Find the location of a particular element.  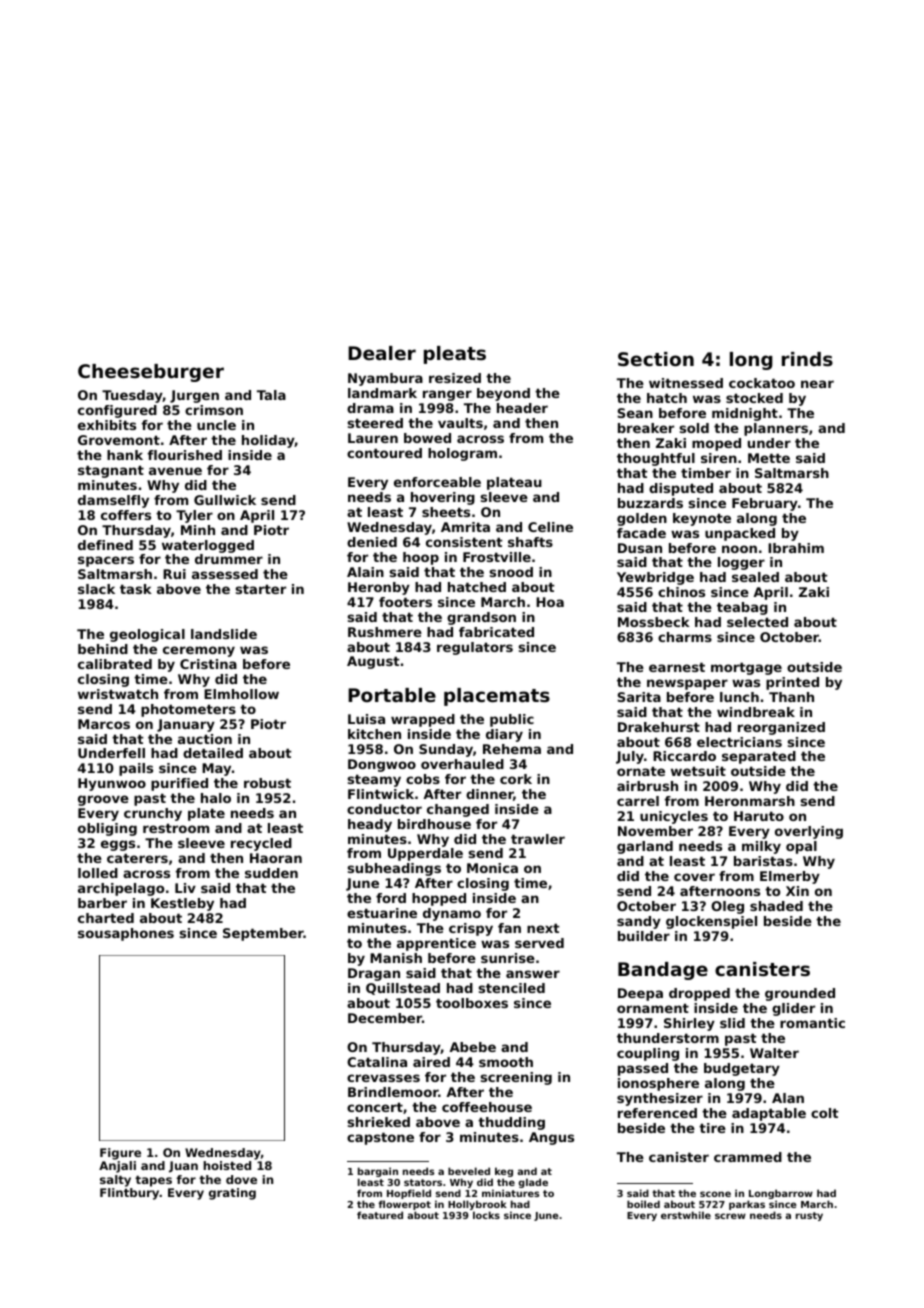

auction is located at coordinates (205, 739).
